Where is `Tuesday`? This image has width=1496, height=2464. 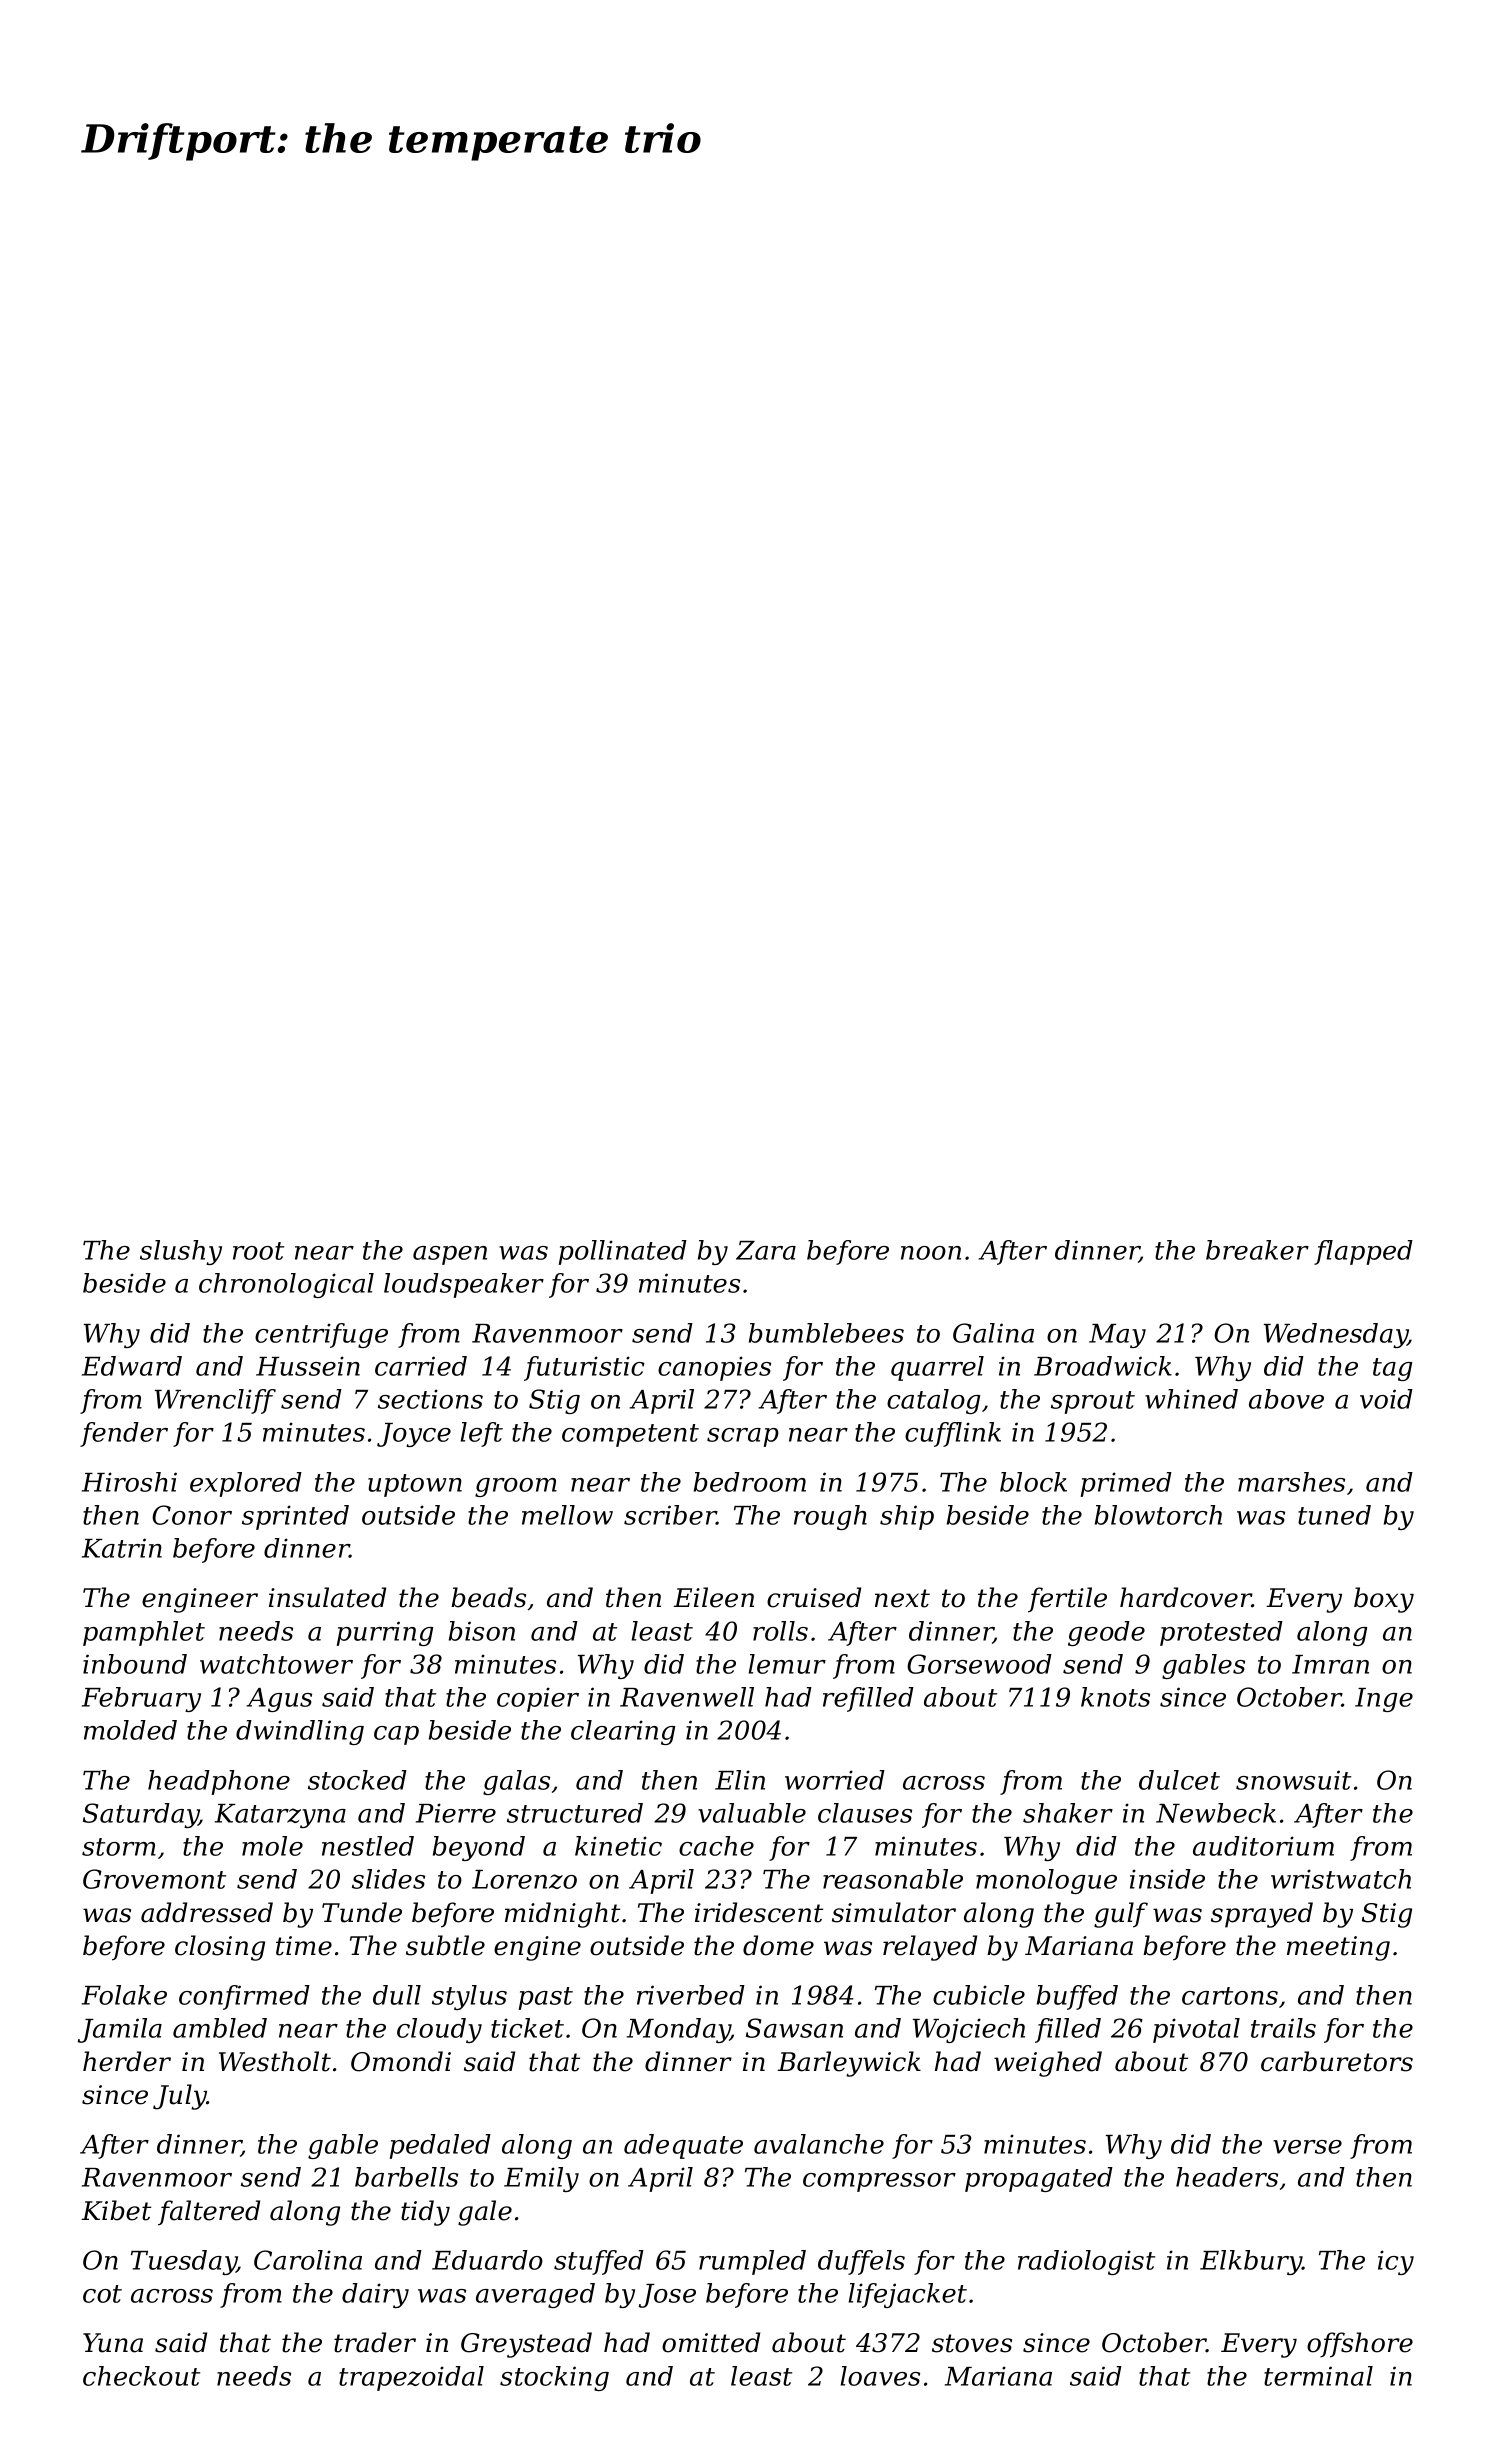
Tuesday is located at coordinates (184, 2262).
